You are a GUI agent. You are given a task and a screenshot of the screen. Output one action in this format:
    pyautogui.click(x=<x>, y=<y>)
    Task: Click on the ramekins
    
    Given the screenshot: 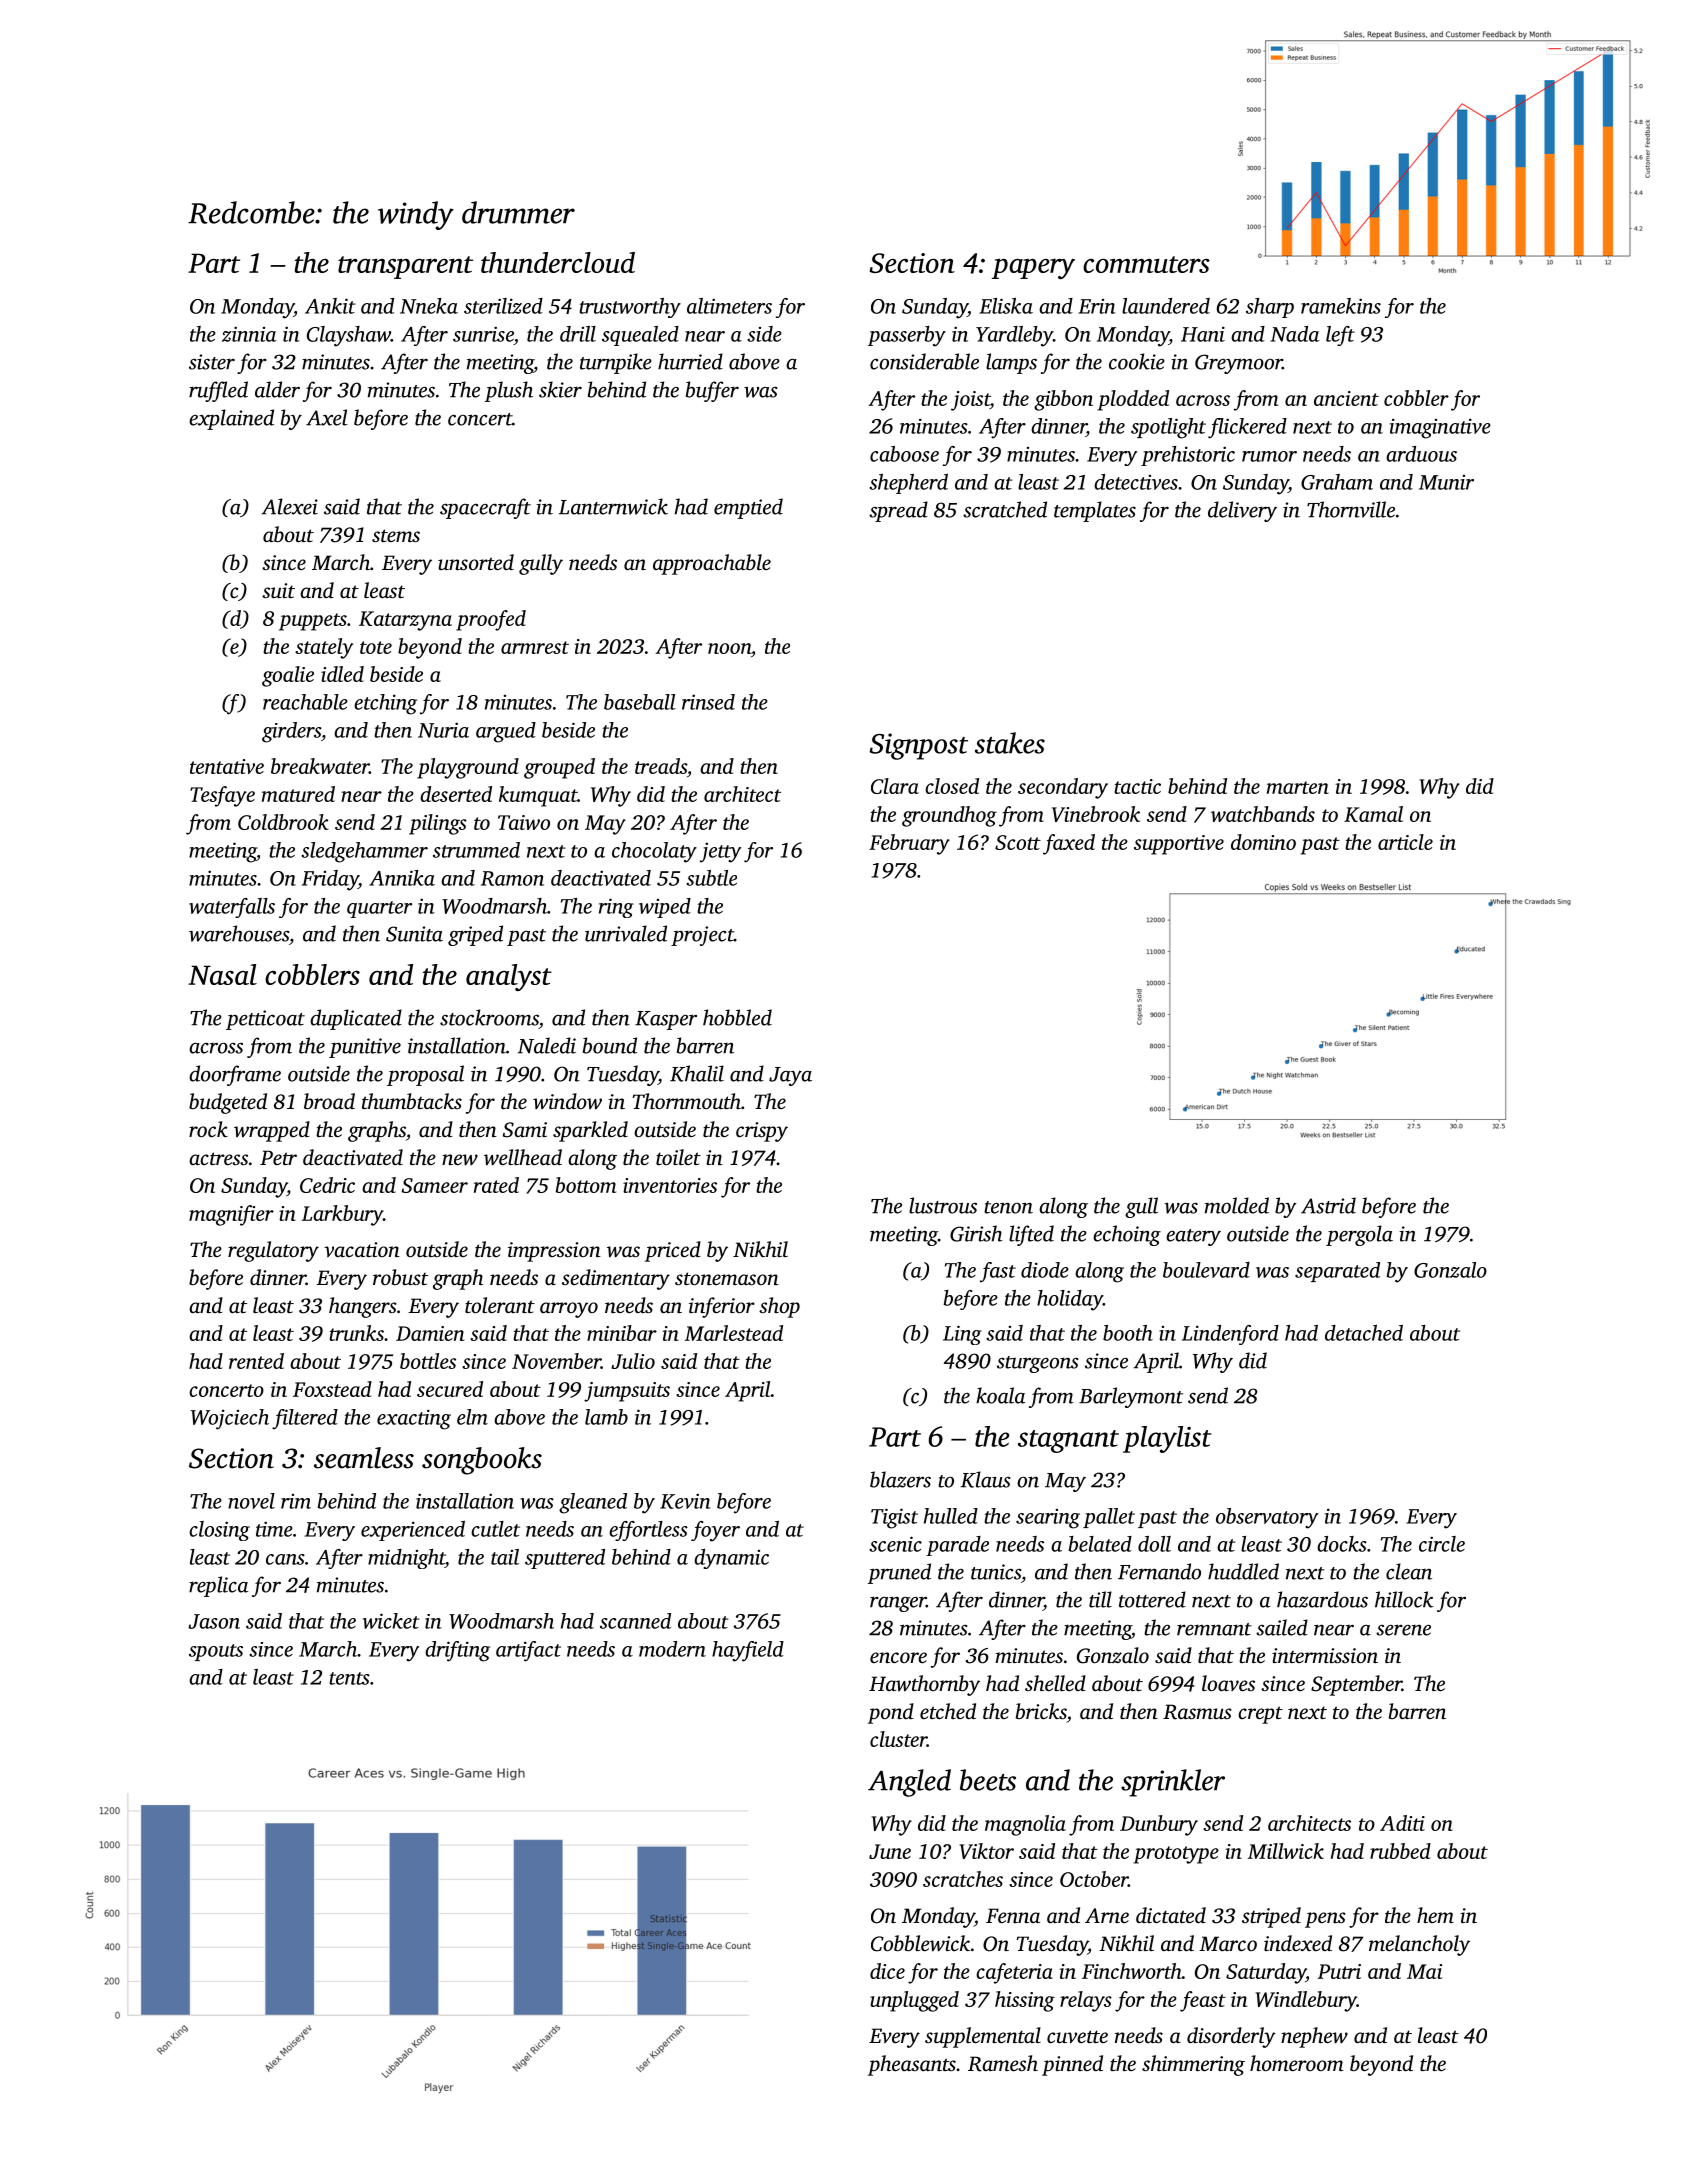 What is the action you would take?
    pyautogui.click(x=1341, y=306)
